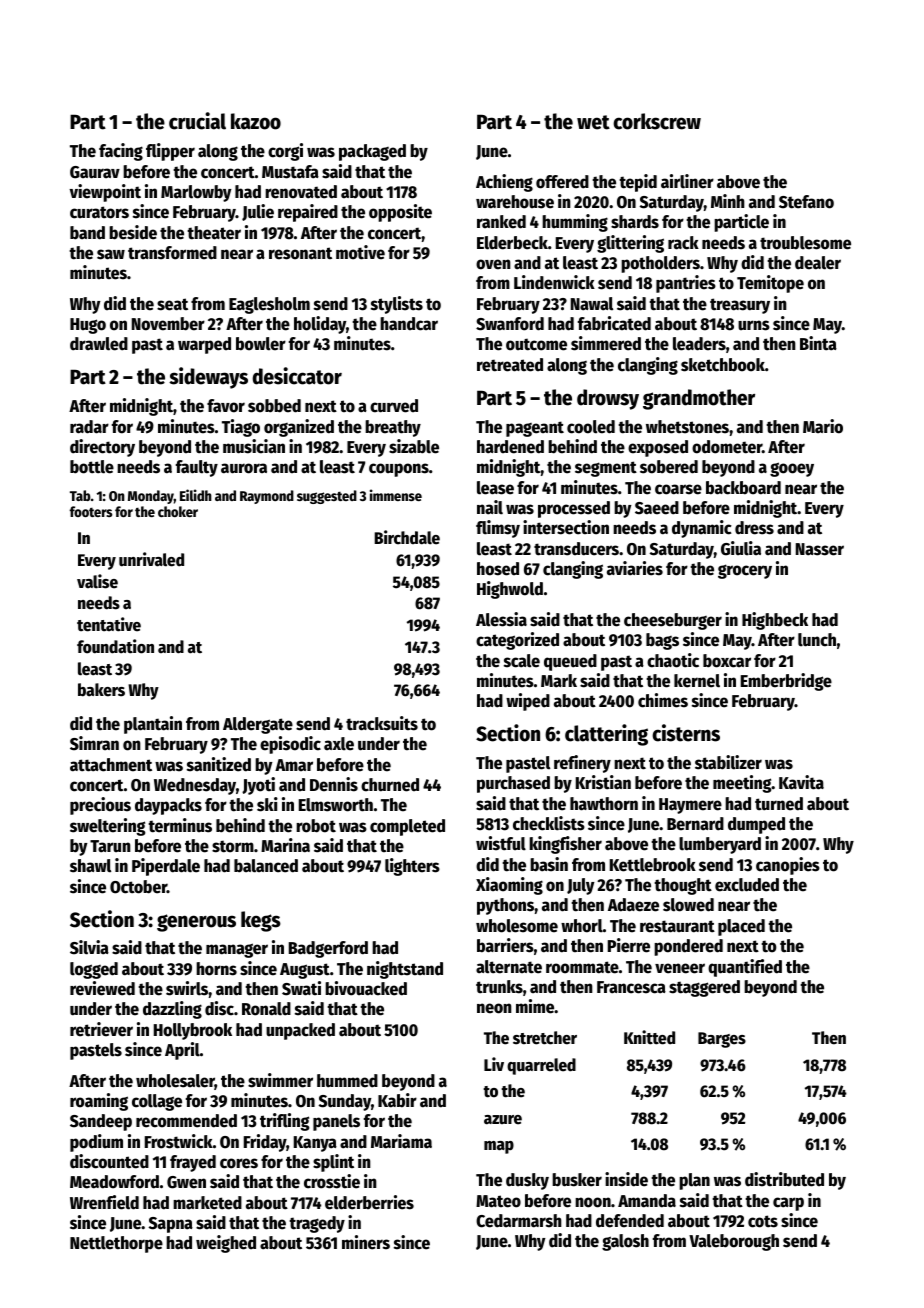 The image size is (924, 1308). I want to click on retriever, so click(101, 1029).
